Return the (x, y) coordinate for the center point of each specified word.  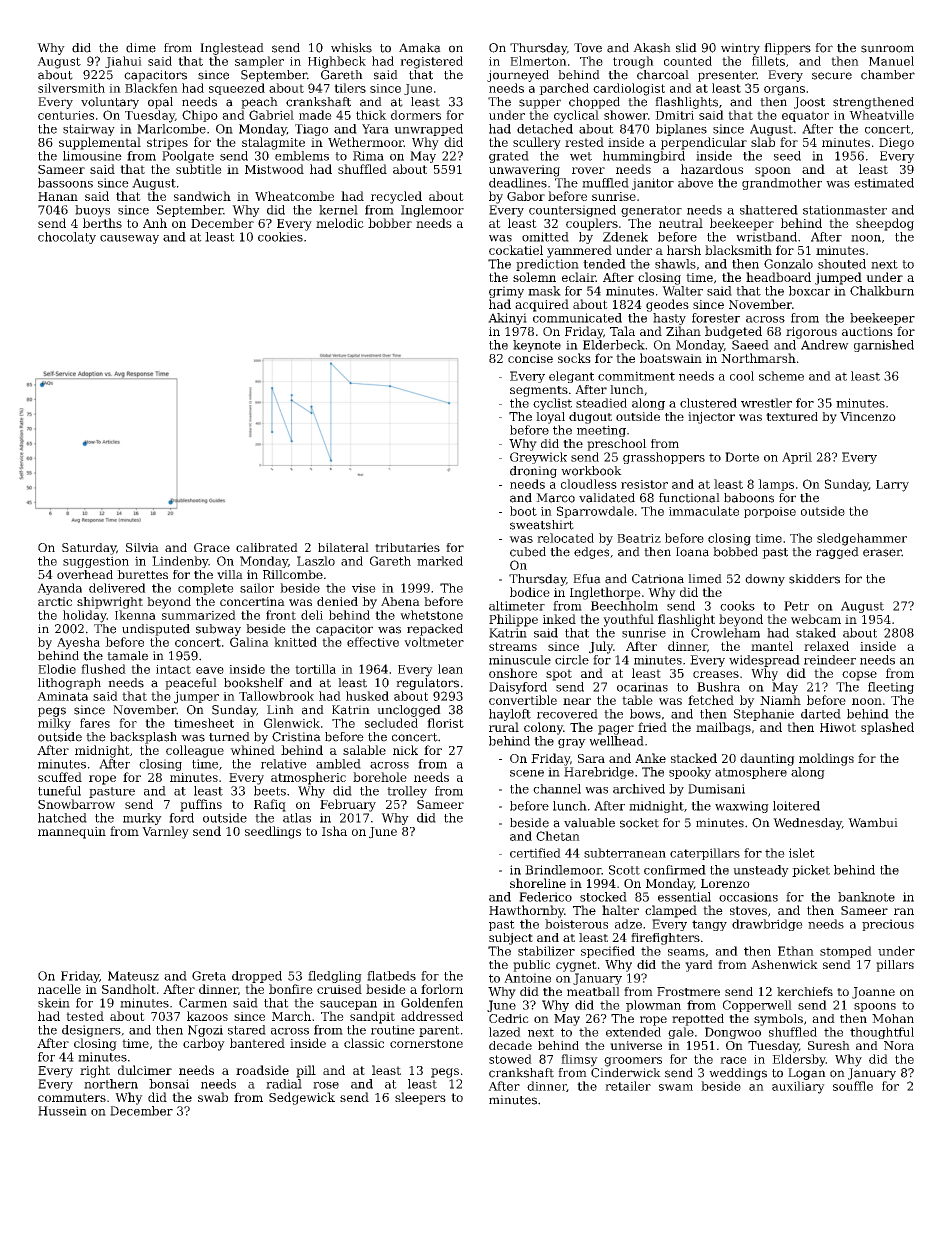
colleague (195, 751)
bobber (390, 223)
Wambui (873, 823)
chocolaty (67, 238)
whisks (351, 48)
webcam (816, 619)
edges (591, 553)
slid (686, 48)
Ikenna (135, 615)
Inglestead (232, 49)
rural (504, 727)
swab (213, 1097)
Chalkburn (882, 291)
